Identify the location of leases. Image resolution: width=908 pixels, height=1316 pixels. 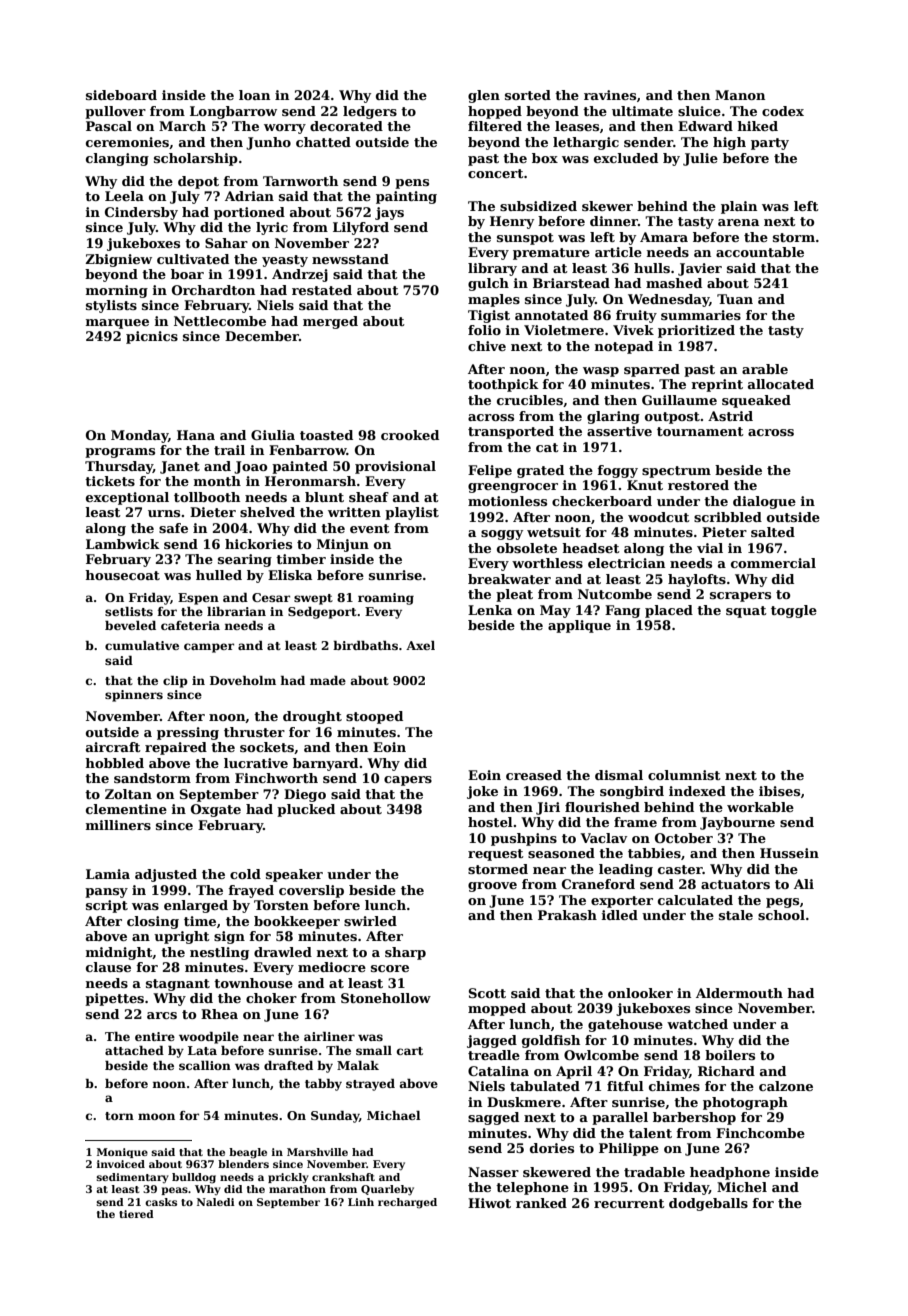
(577, 126).
